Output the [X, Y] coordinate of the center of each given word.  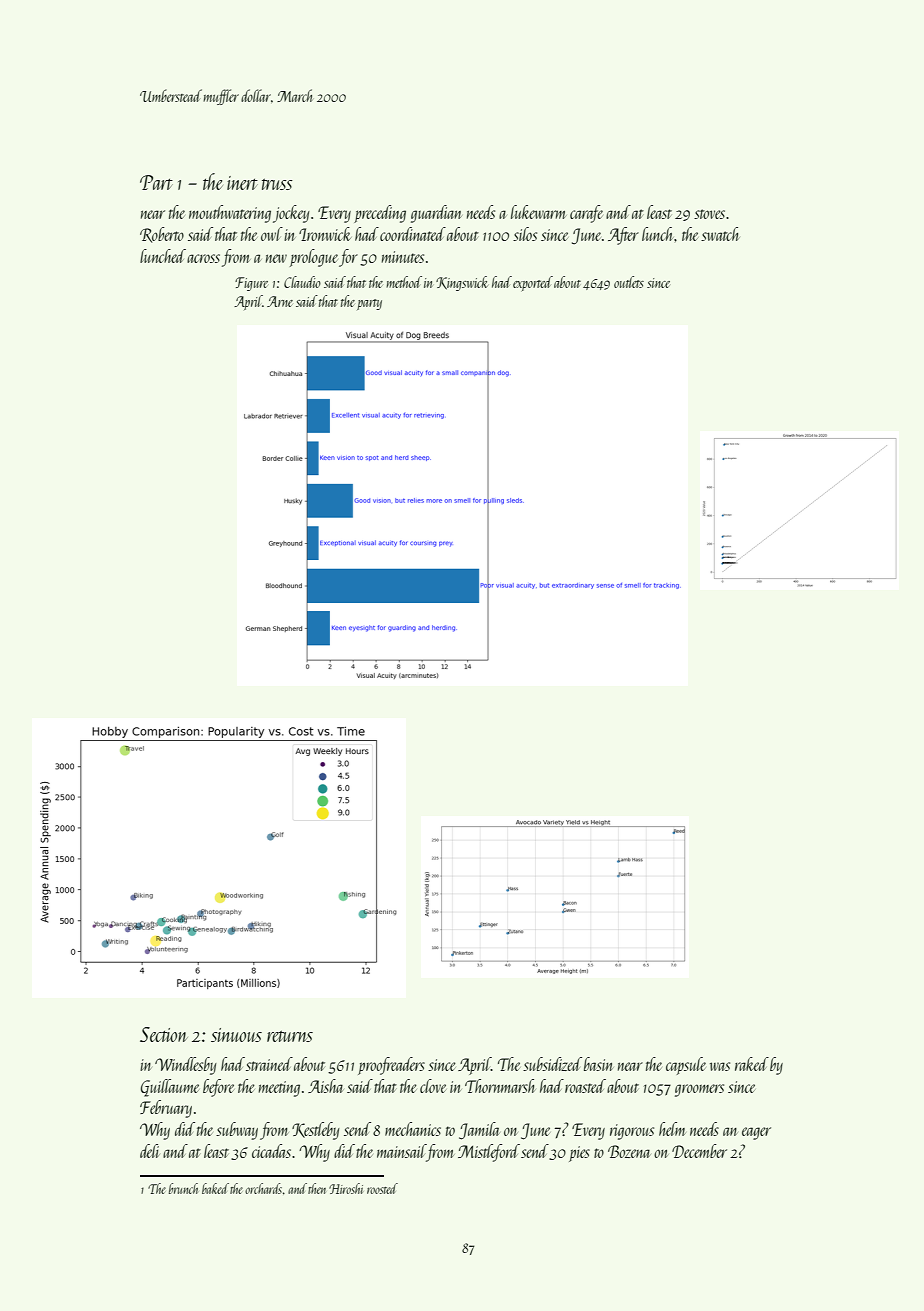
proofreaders [391, 1066]
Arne [280, 301]
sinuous [236, 1035]
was [720, 1066]
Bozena [629, 1151]
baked [215, 1188]
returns [290, 1036]
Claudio [302, 282]
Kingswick [462, 283]
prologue [314, 258]
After [623, 236]
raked [752, 1064]
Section [164, 1034]
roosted [382, 1188]
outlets [629, 282]
